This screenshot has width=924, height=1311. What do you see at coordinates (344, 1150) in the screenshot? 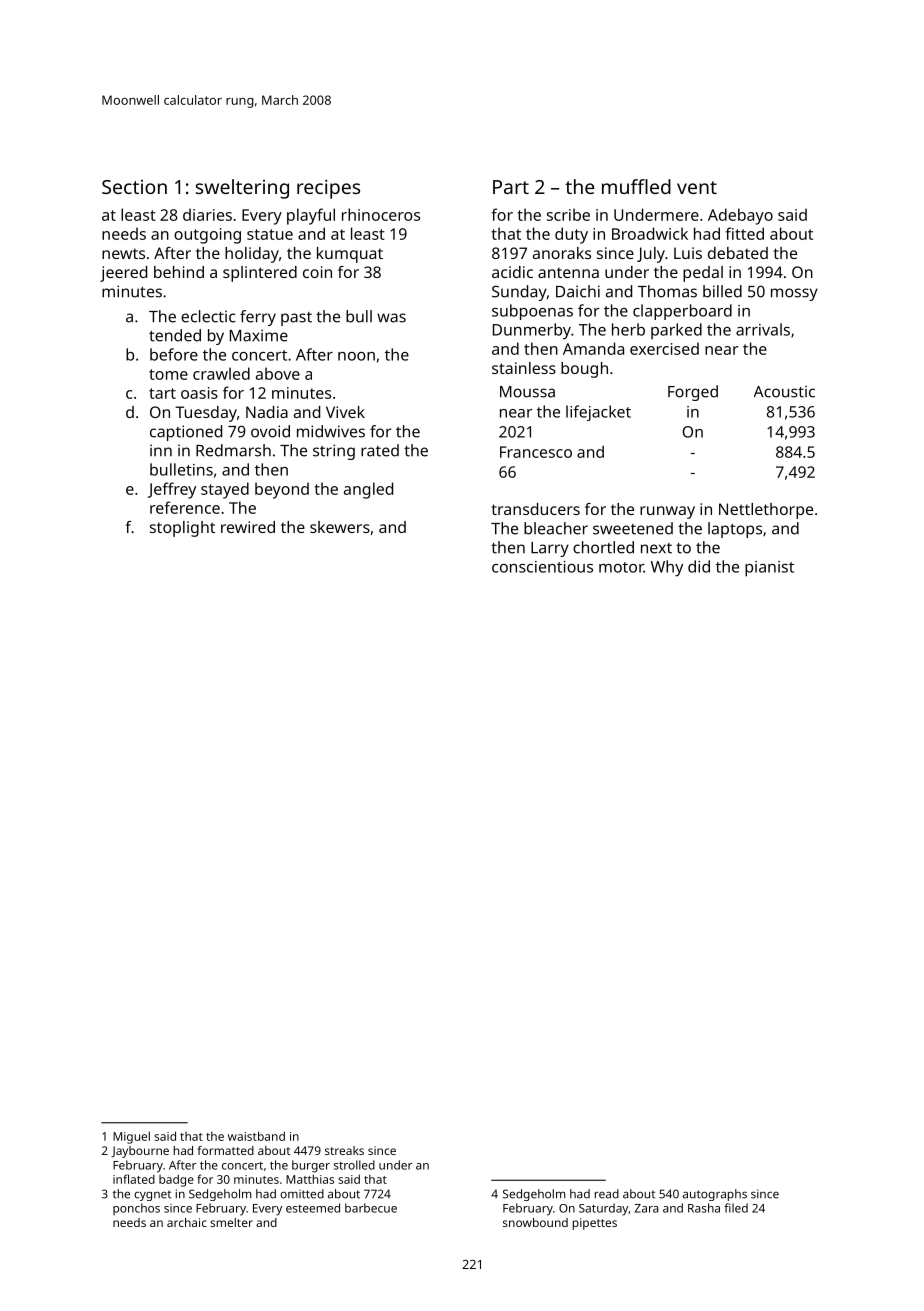
I see `streaks` at bounding box center [344, 1150].
